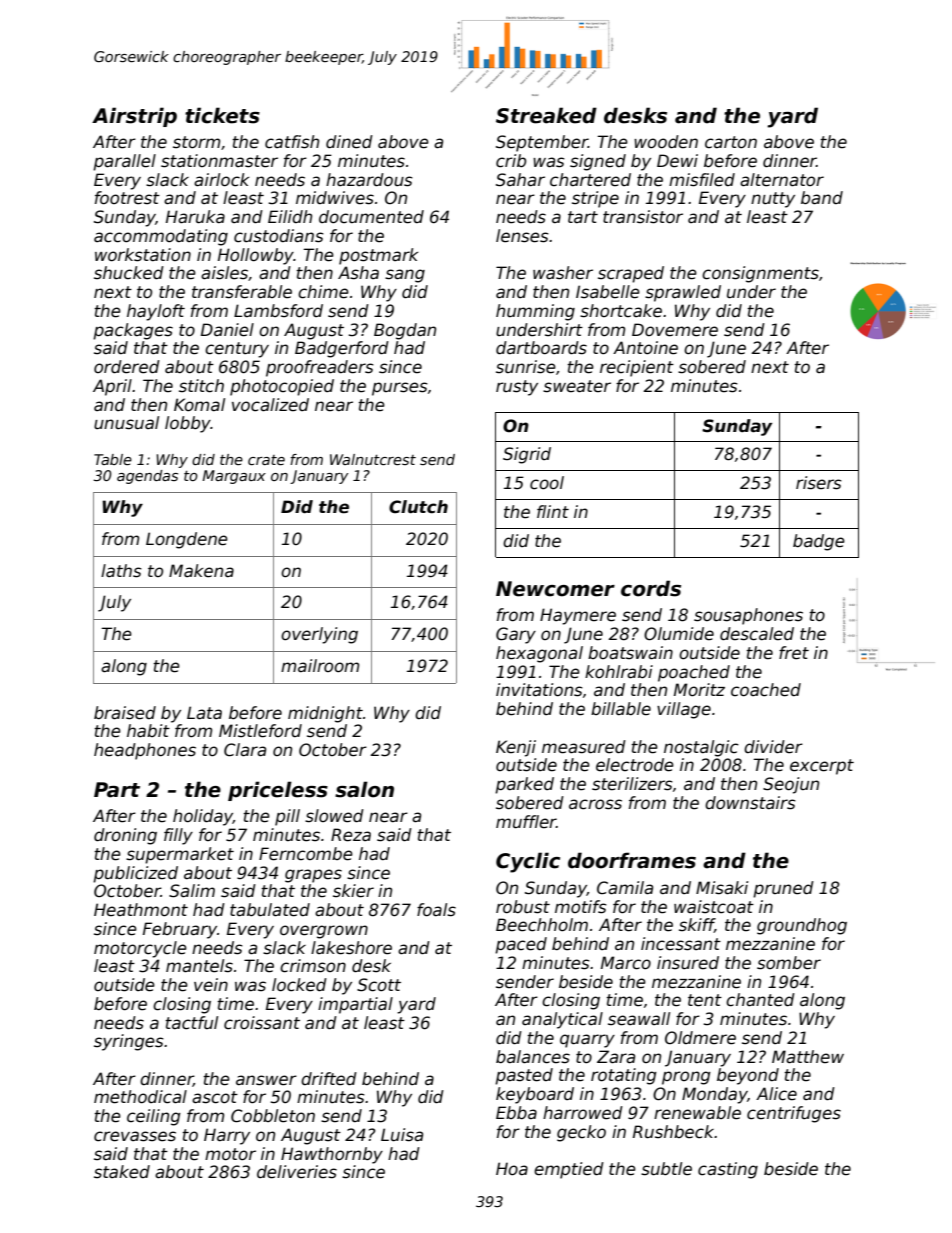 This screenshot has height=1233, width=952. I want to click on crib, so click(511, 161).
